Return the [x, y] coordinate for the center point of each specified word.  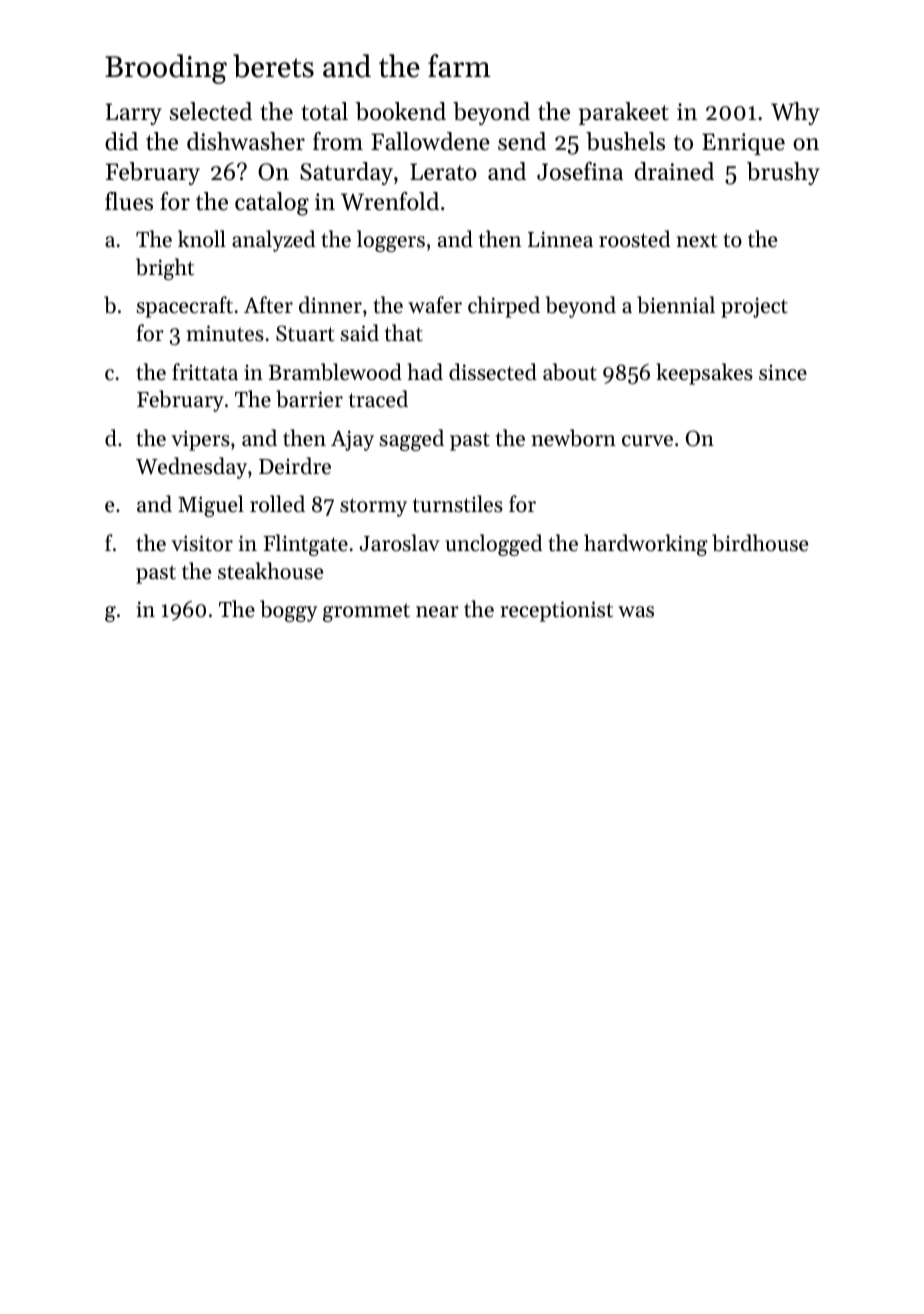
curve [647, 441]
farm [459, 66]
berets [273, 66]
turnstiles [458, 504]
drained [674, 171]
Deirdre [295, 466]
